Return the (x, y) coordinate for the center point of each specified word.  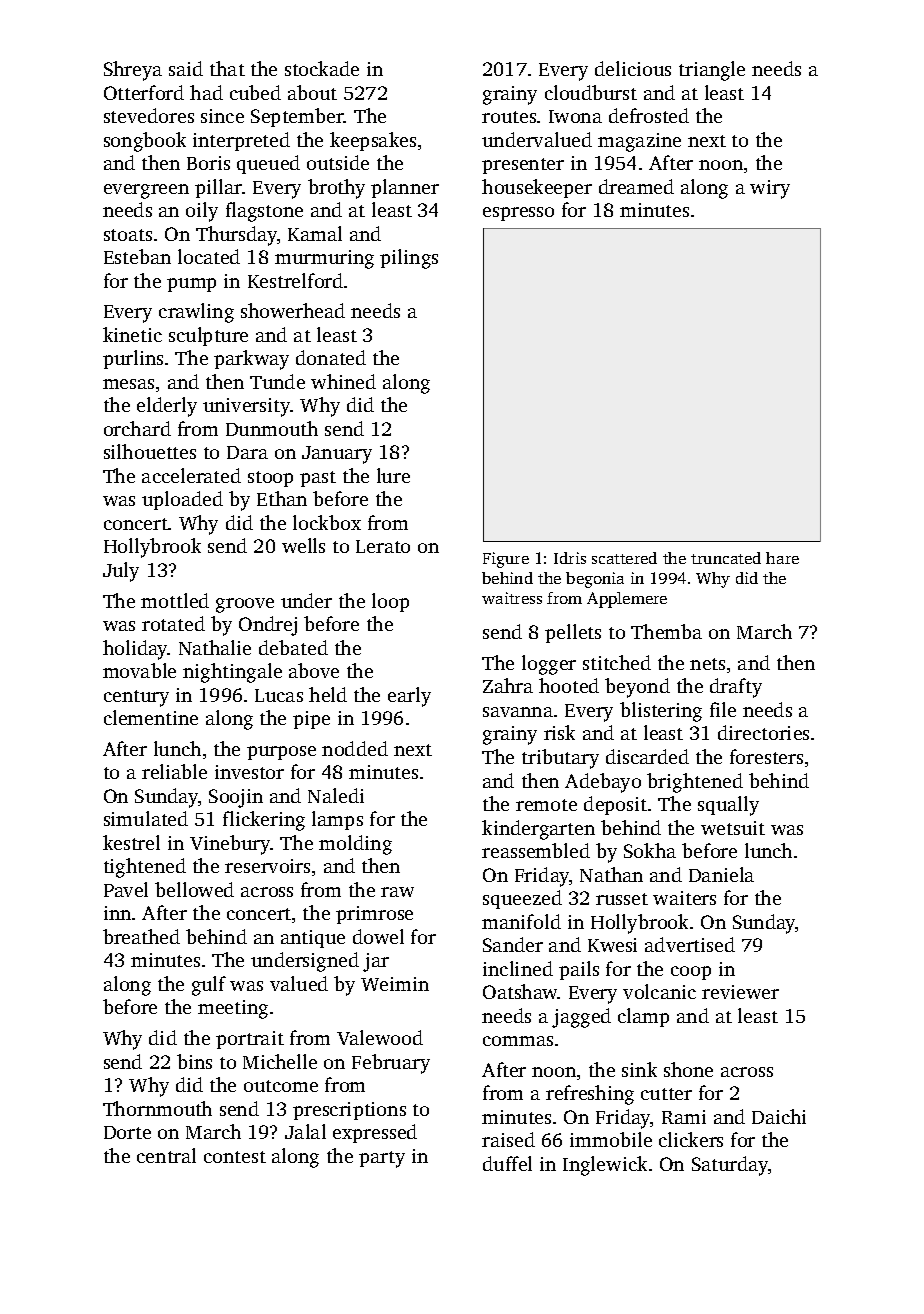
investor (249, 772)
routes (509, 117)
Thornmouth (157, 1108)
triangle (712, 71)
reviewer (740, 992)
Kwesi (612, 945)
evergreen (146, 191)
